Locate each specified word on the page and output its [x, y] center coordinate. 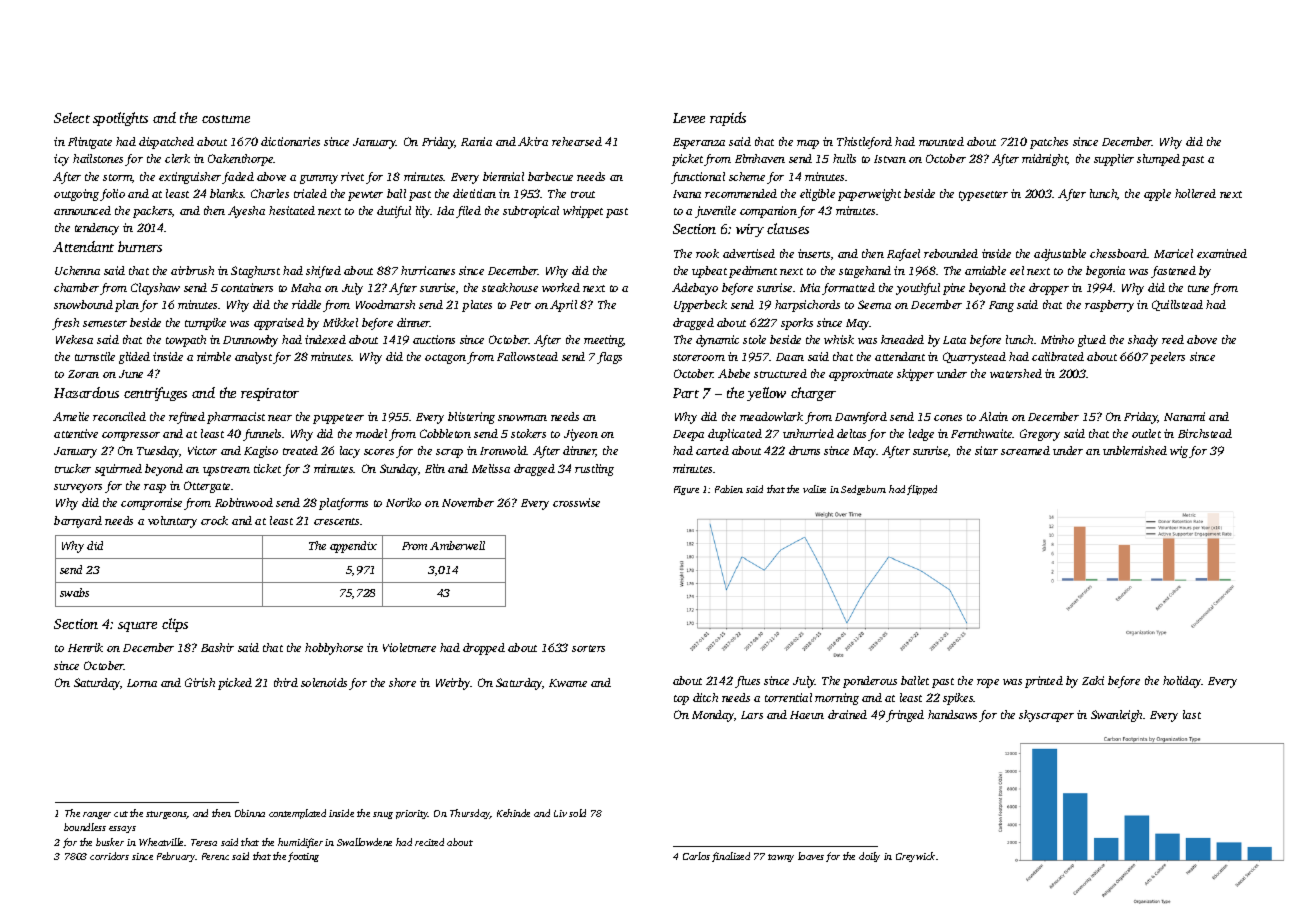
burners [140, 246]
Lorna [142, 683]
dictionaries [290, 141]
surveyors [78, 488]
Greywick [915, 857]
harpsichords [807, 306]
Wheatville [161, 842]
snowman [522, 418]
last [1192, 714]
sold [577, 813]
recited [429, 842]
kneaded [902, 339]
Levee [689, 118]
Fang [1001, 306]
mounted [941, 141]
